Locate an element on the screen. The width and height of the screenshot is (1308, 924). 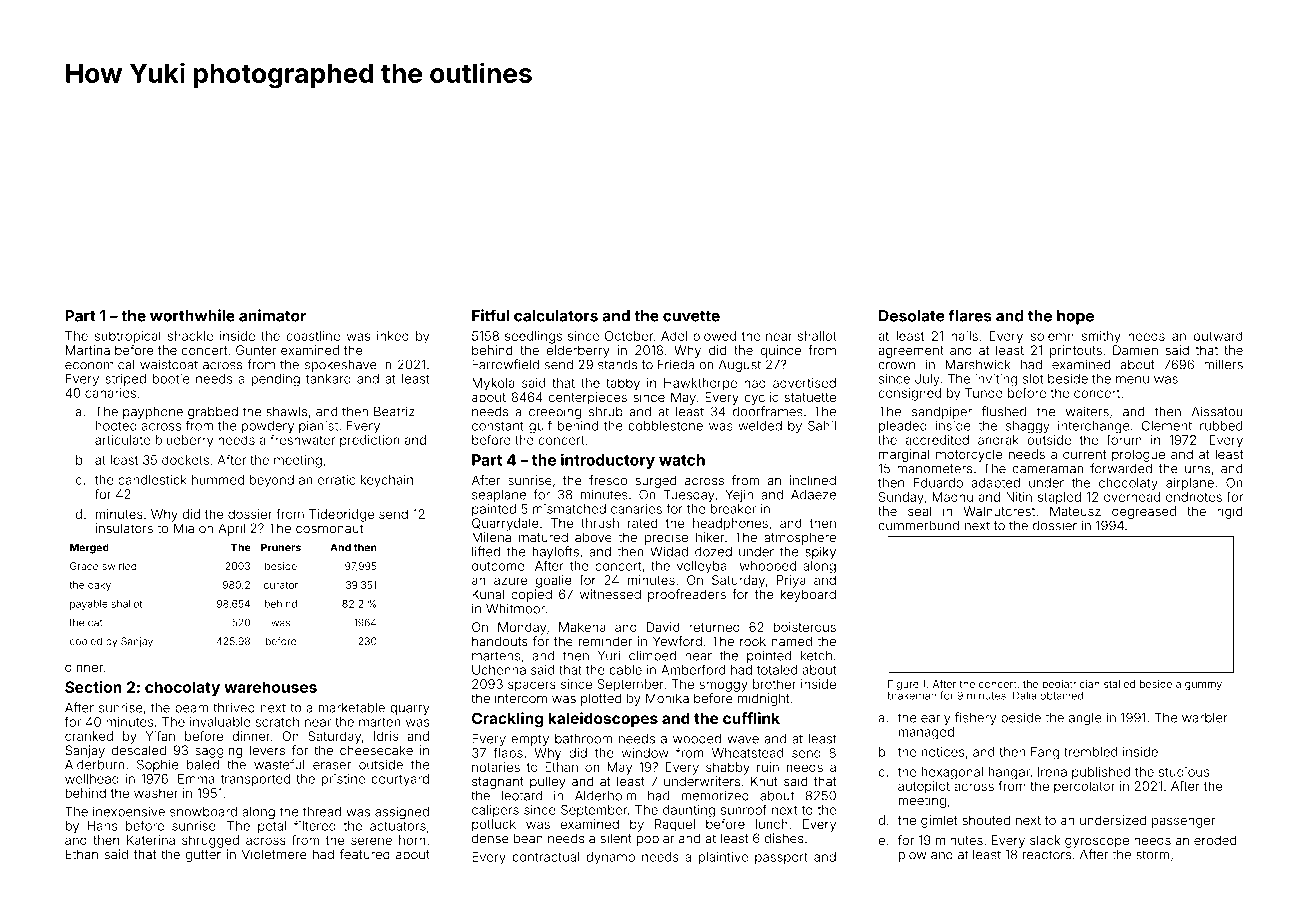
angle is located at coordinates (1085, 719).
